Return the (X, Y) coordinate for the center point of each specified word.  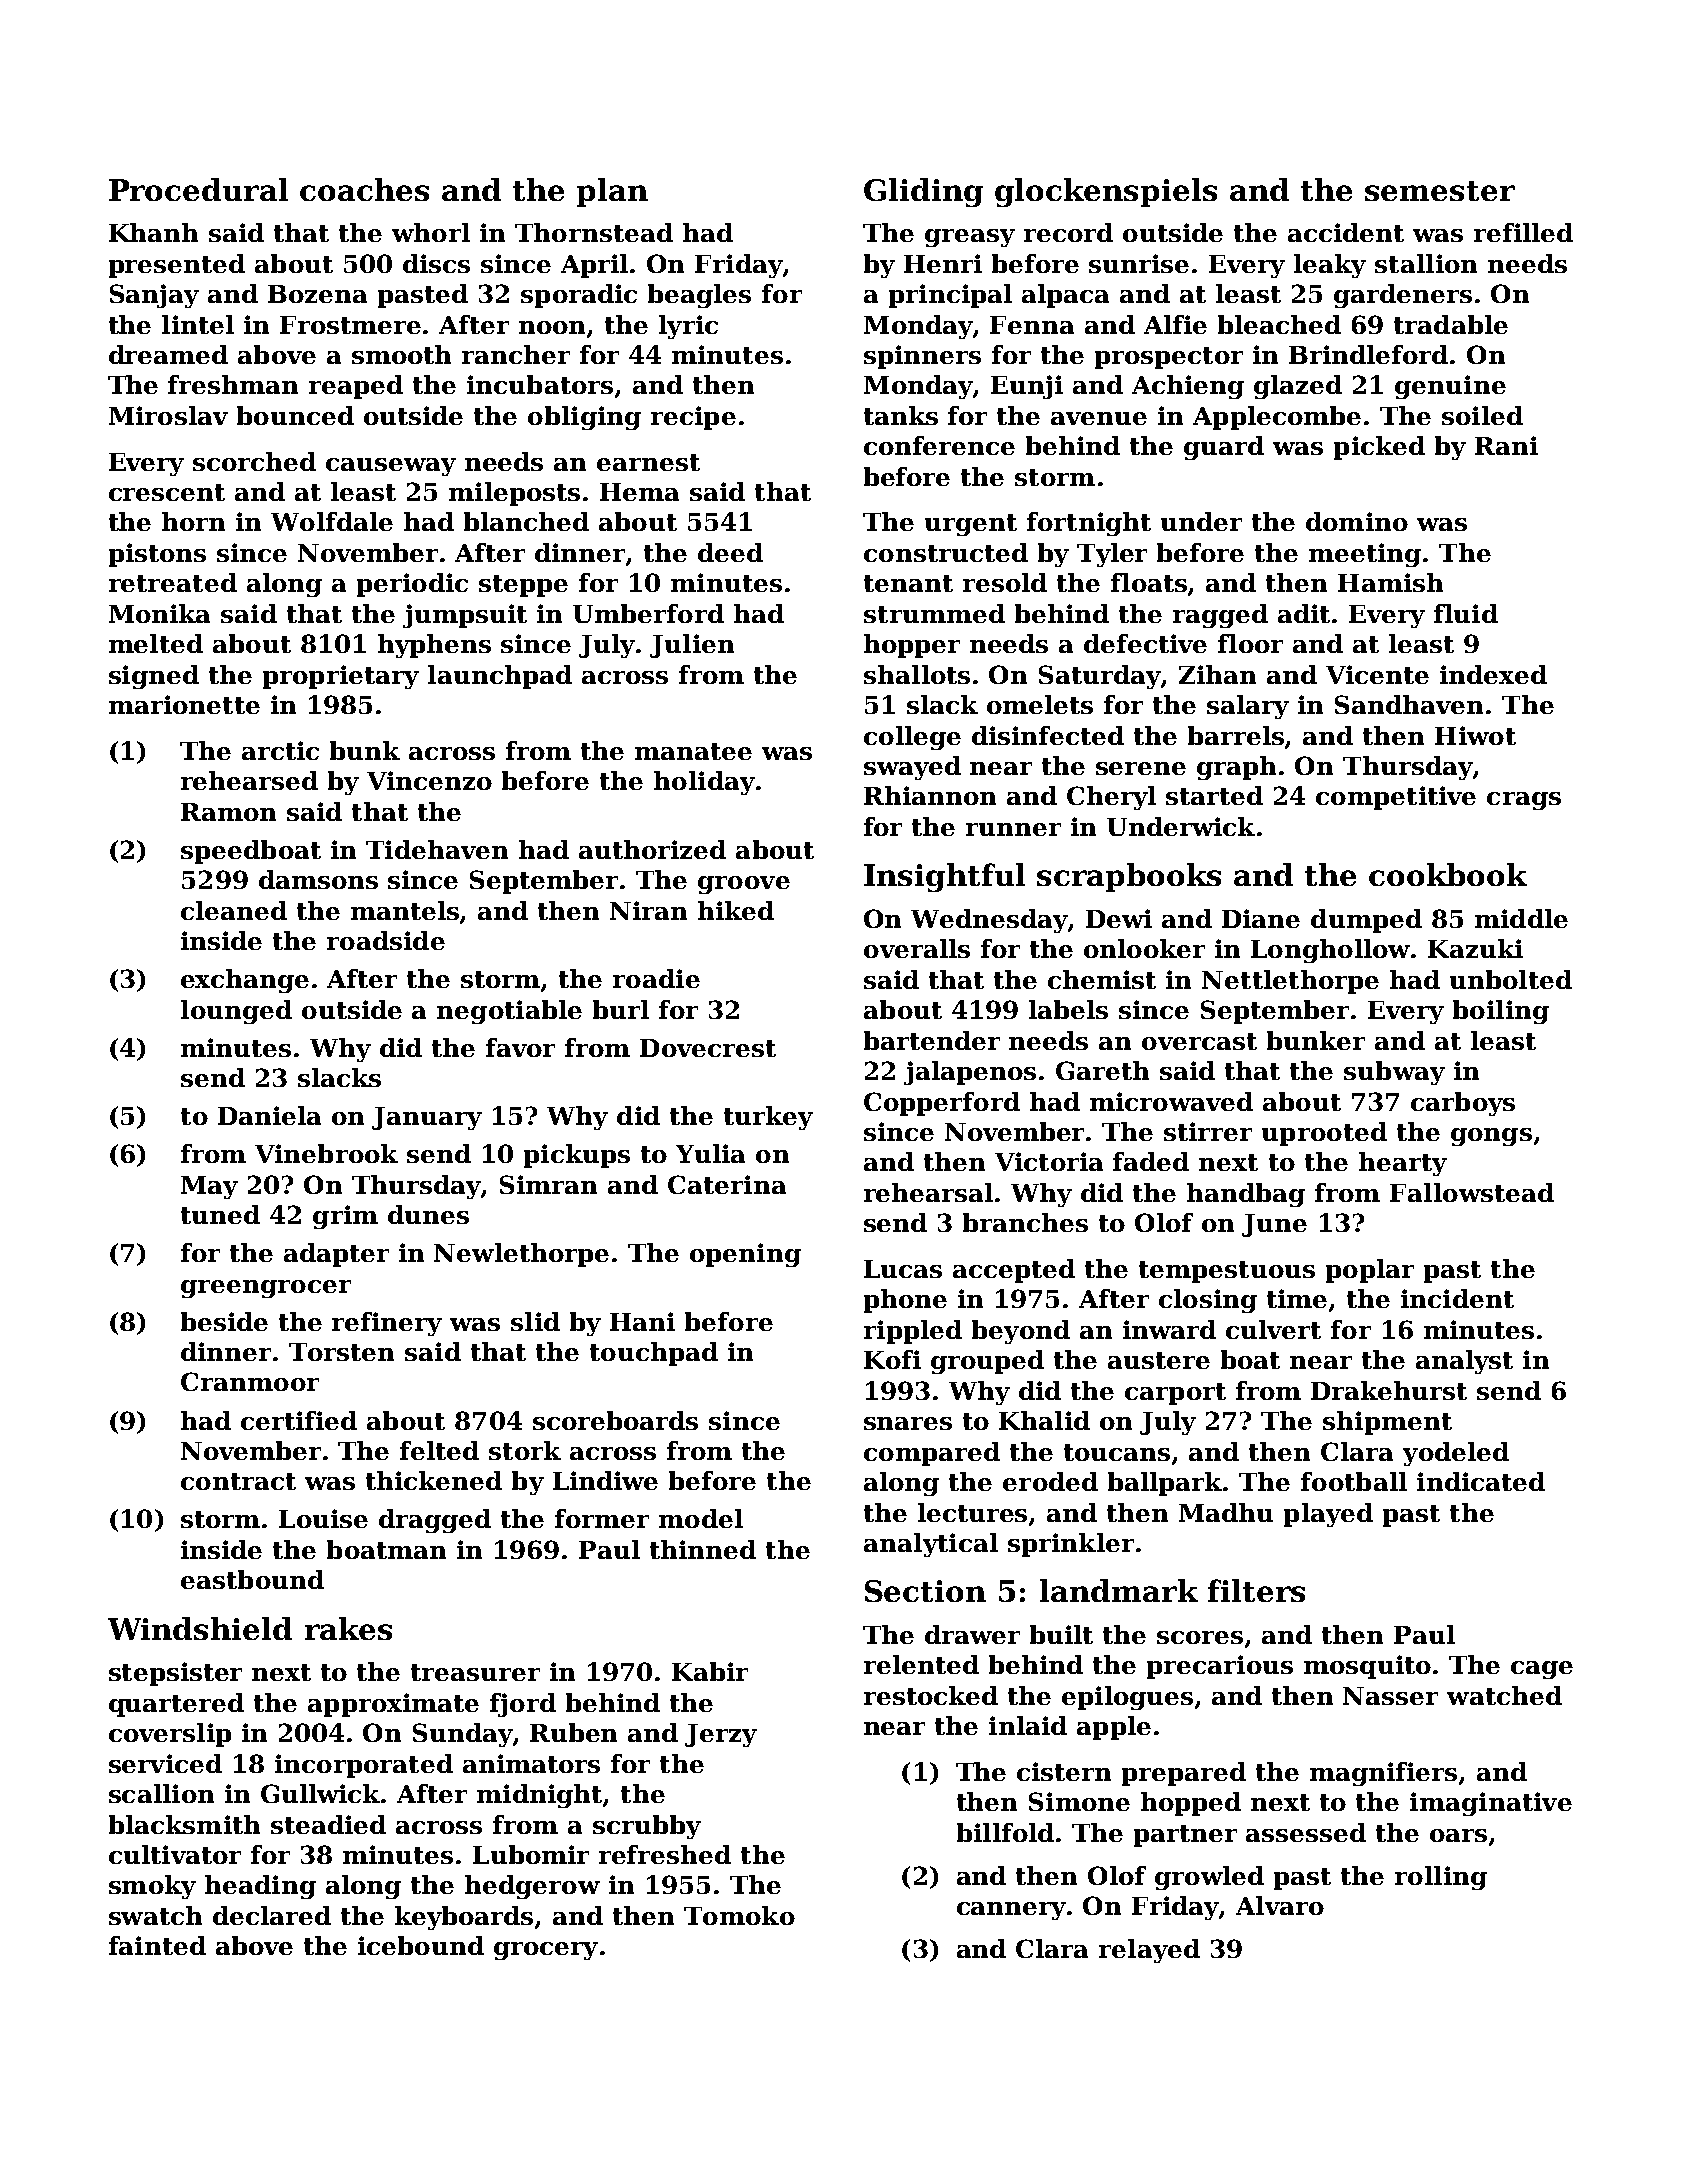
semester (1440, 191)
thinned (703, 1549)
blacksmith (184, 1824)
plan (612, 192)
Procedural (198, 189)
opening (745, 1255)
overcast (1199, 1041)
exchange (245, 981)
